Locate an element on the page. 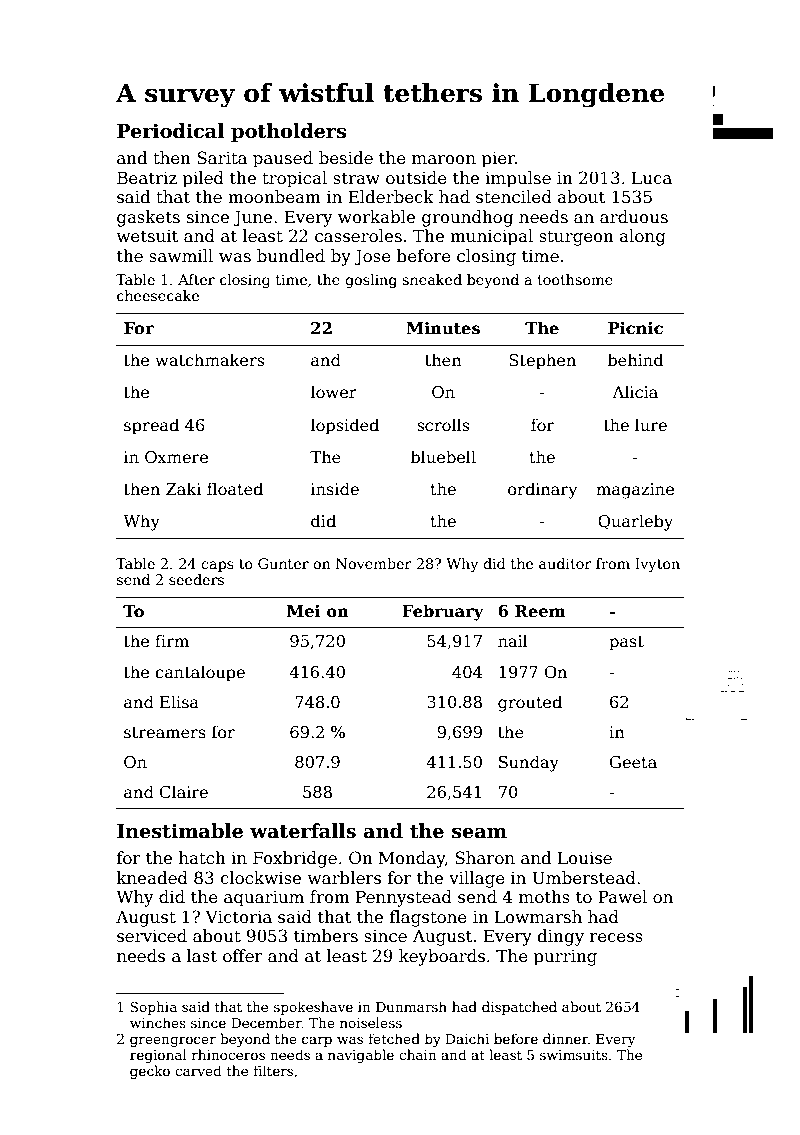  Sarita is located at coordinates (222, 158).
